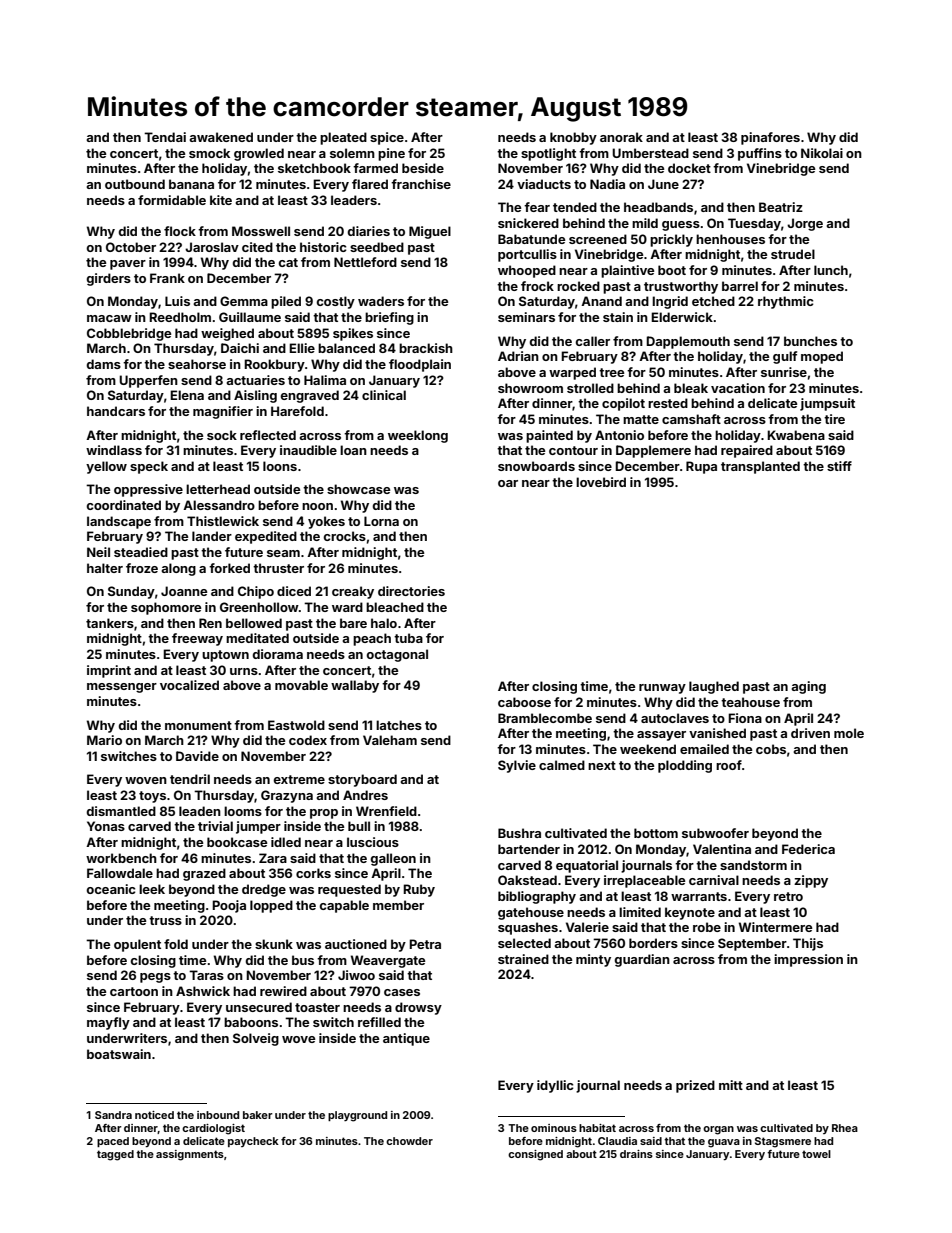  What do you see at coordinates (381, 301) in the page?
I see `waders` at bounding box center [381, 301].
